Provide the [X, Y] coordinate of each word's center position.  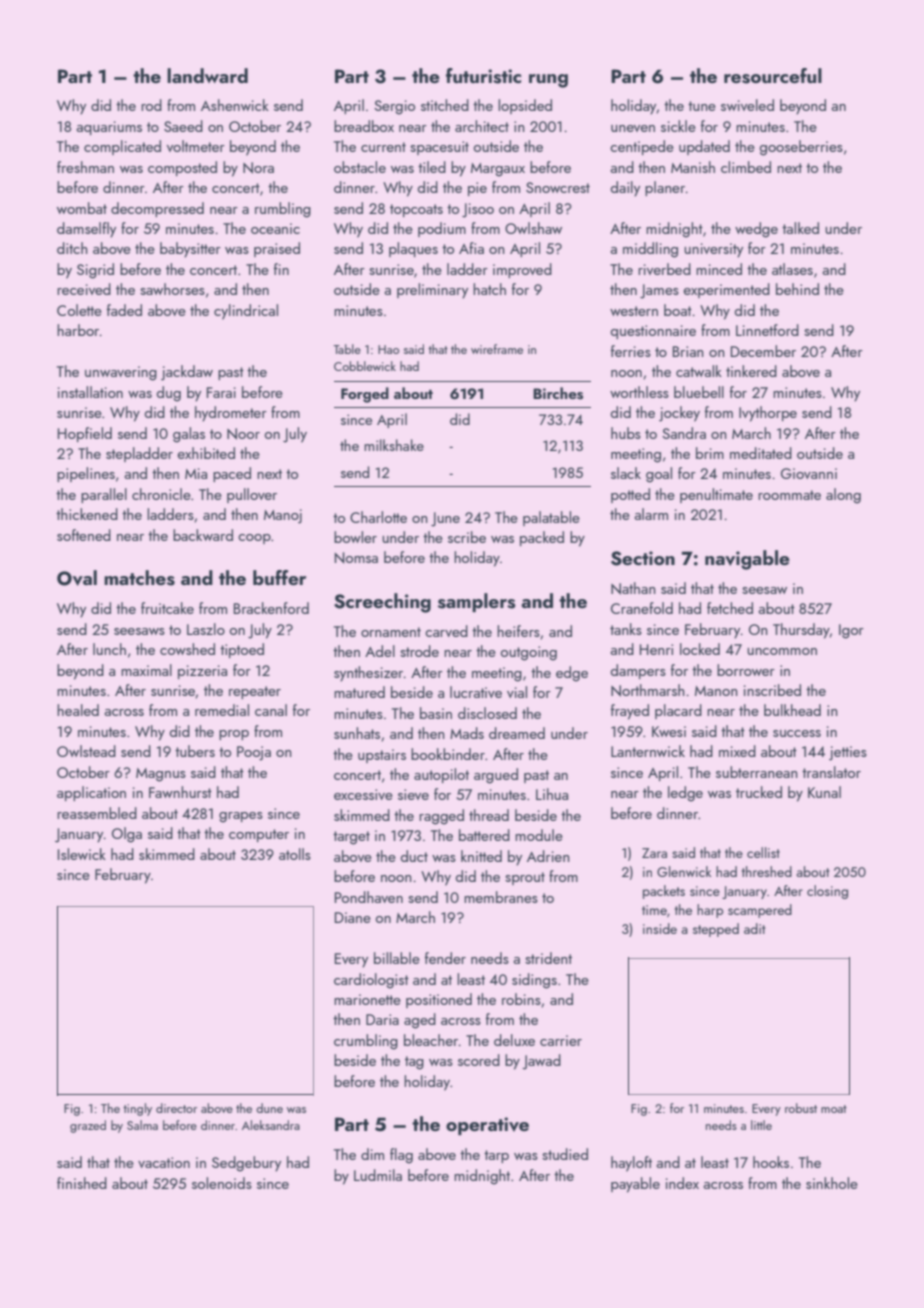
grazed [88, 1126]
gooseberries [801, 148]
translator [831, 772]
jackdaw [187, 373]
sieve [413, 794]
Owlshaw [533, 228]
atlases [792, 269]
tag [414, 1063]
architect [482, 126]
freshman [85, 167]
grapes [241, 817]
